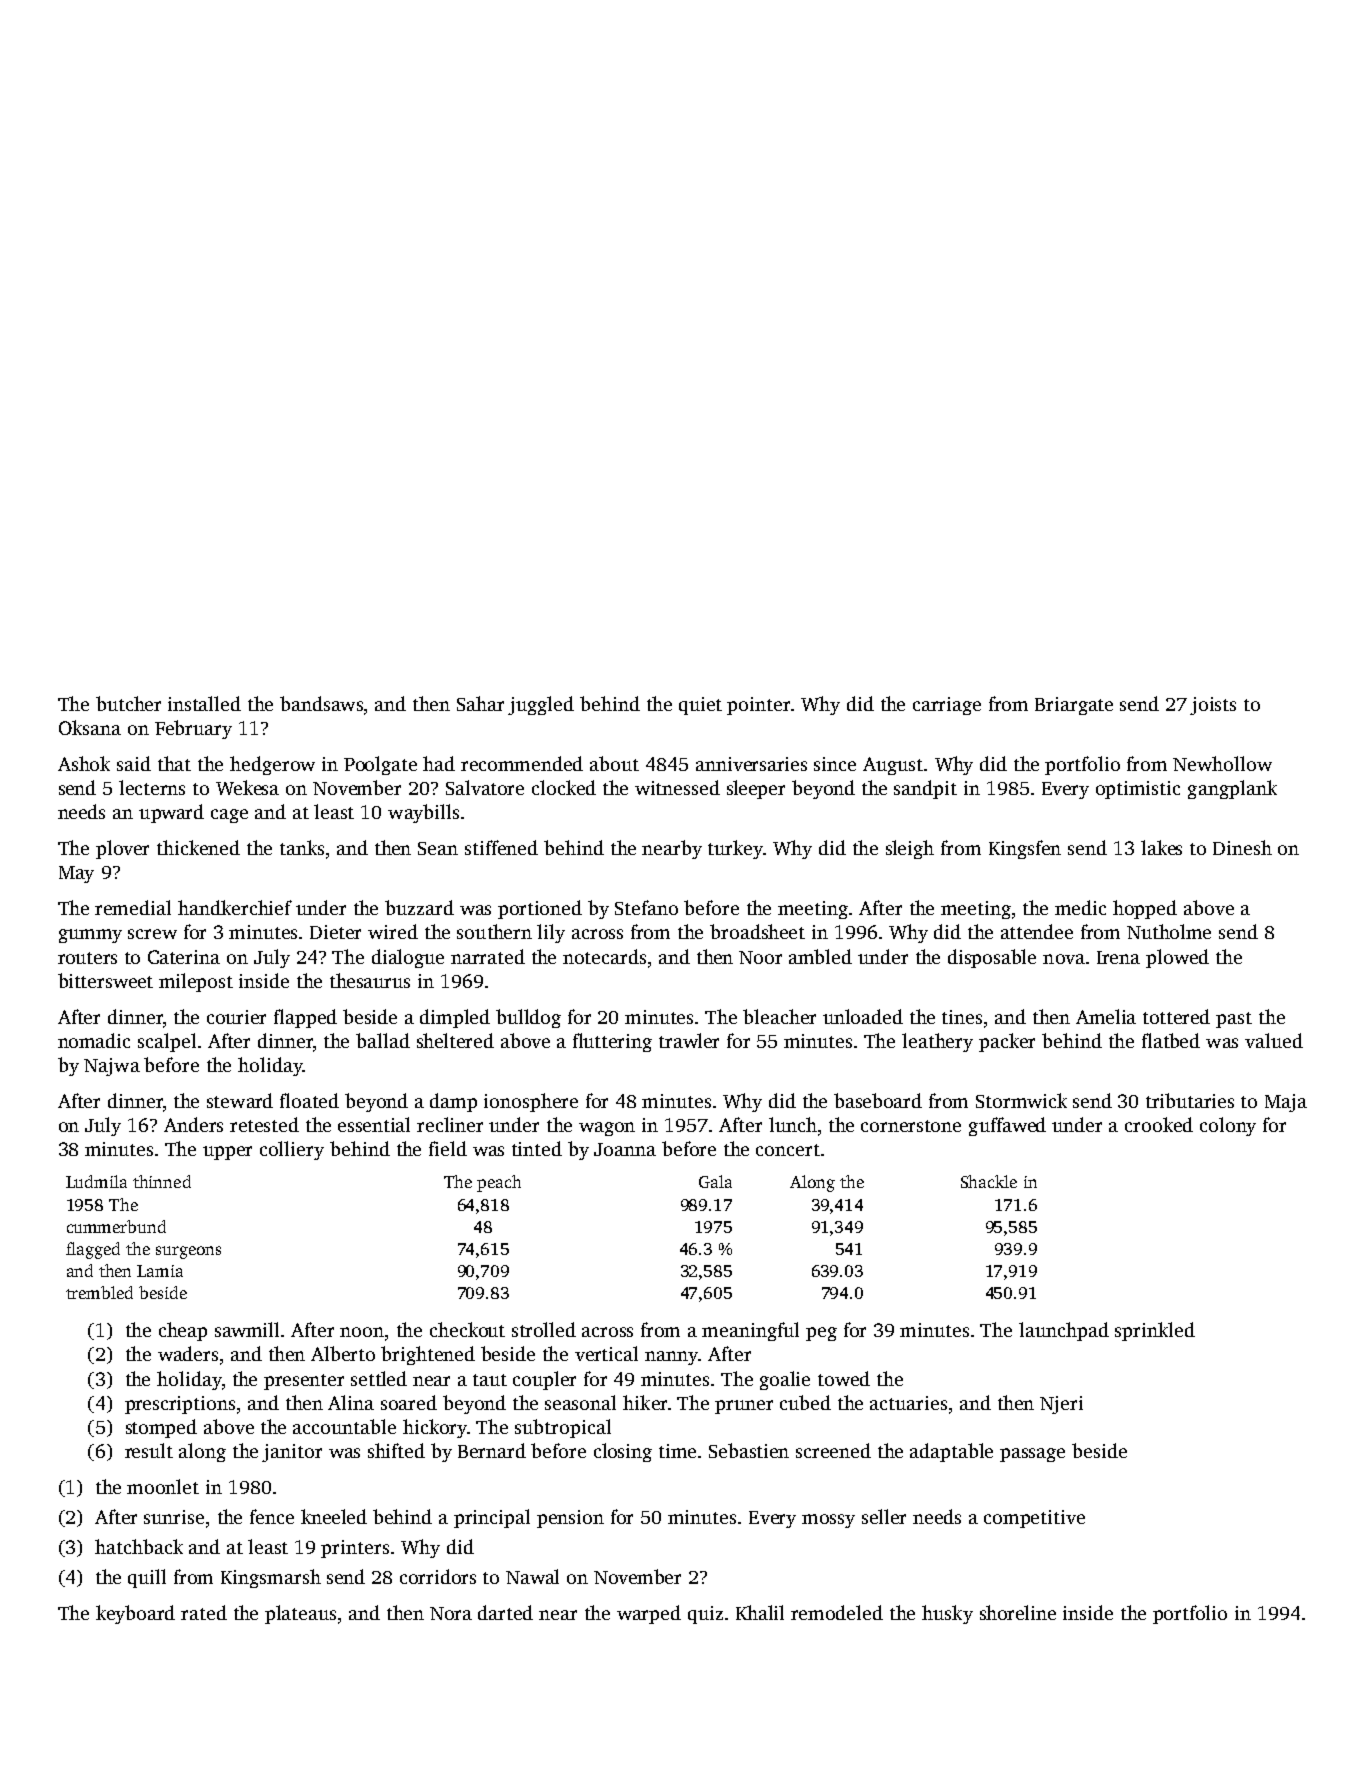 The width and height of the image is (1368, 1771). Describe the element at coordinates (837, 1612) in the image. I see `remodeled` at that location.
